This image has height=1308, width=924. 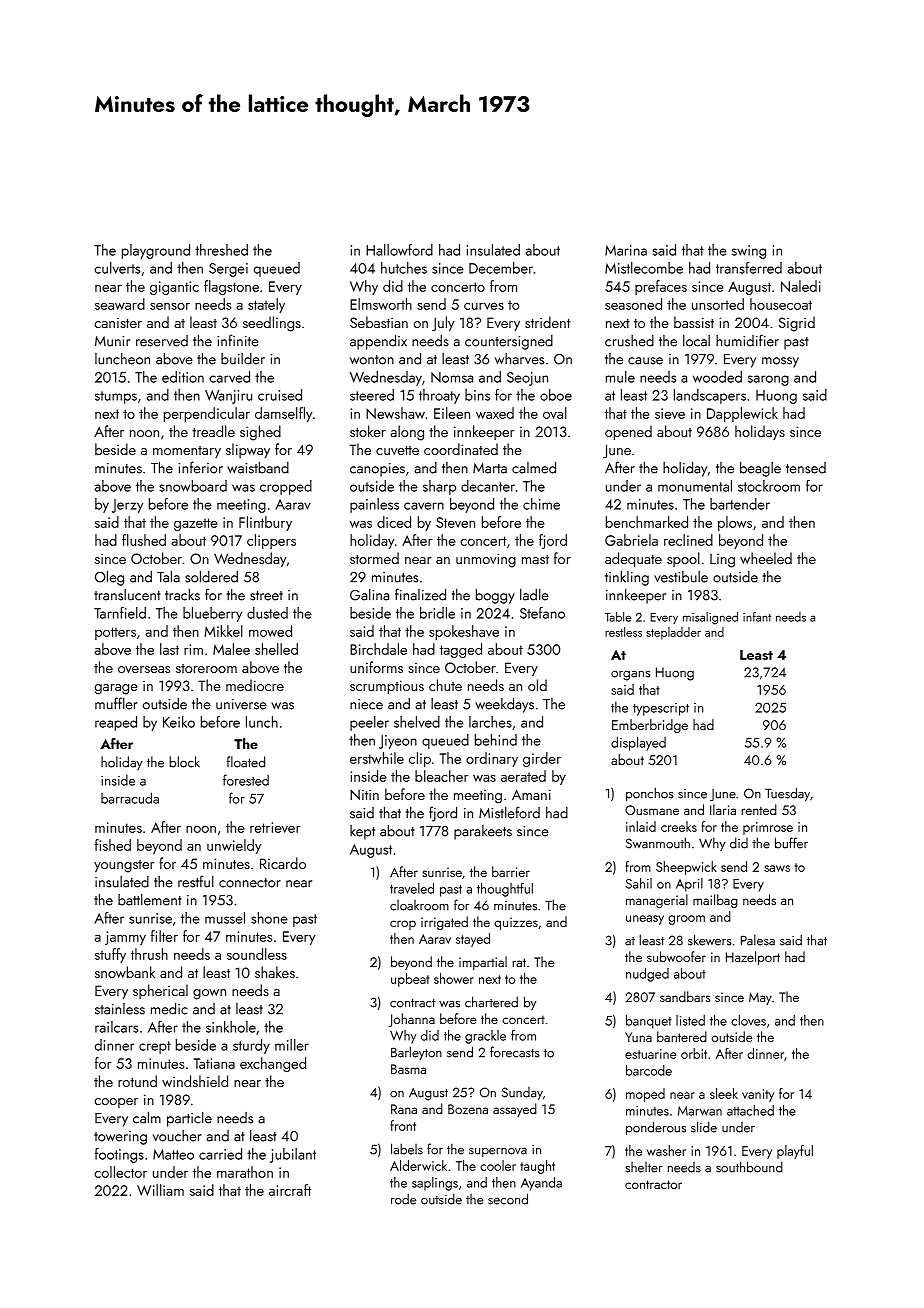 What do you see at coordinates (403, 1199) in the image?
I see `rode` at bounding box center [403, 1199].
